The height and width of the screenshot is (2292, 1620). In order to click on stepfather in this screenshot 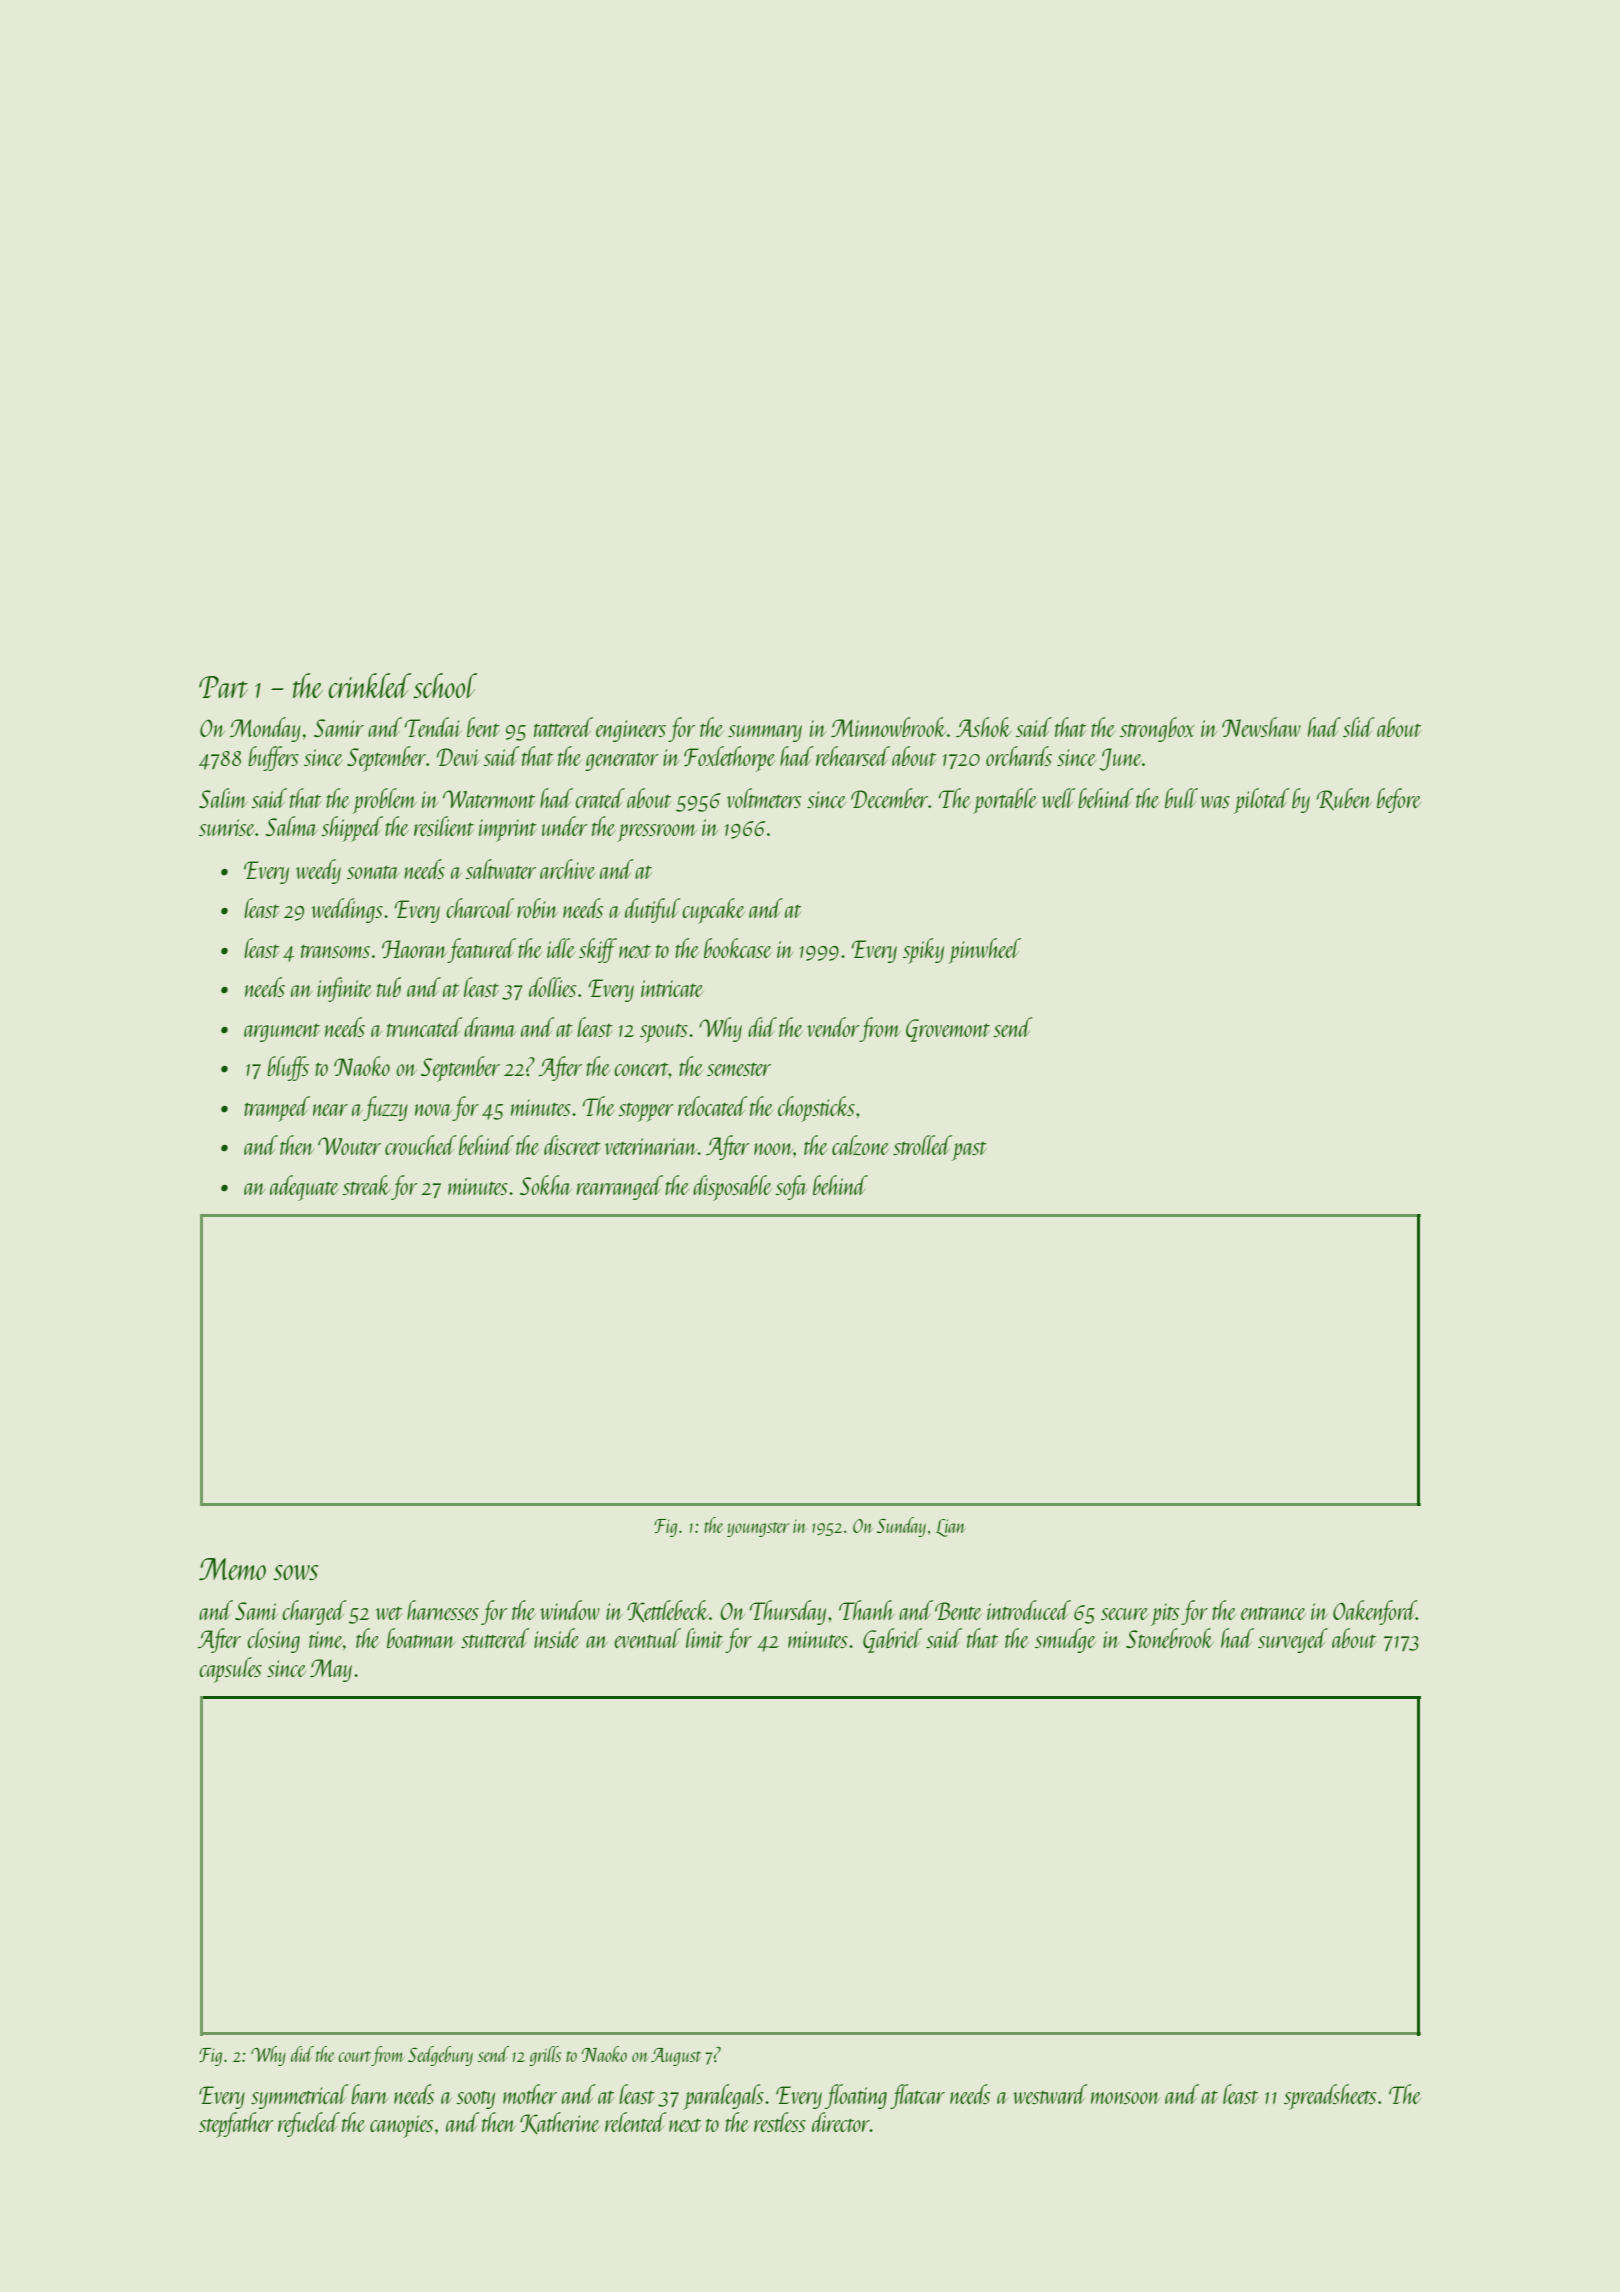, I will do `click(236, 2125)`.
